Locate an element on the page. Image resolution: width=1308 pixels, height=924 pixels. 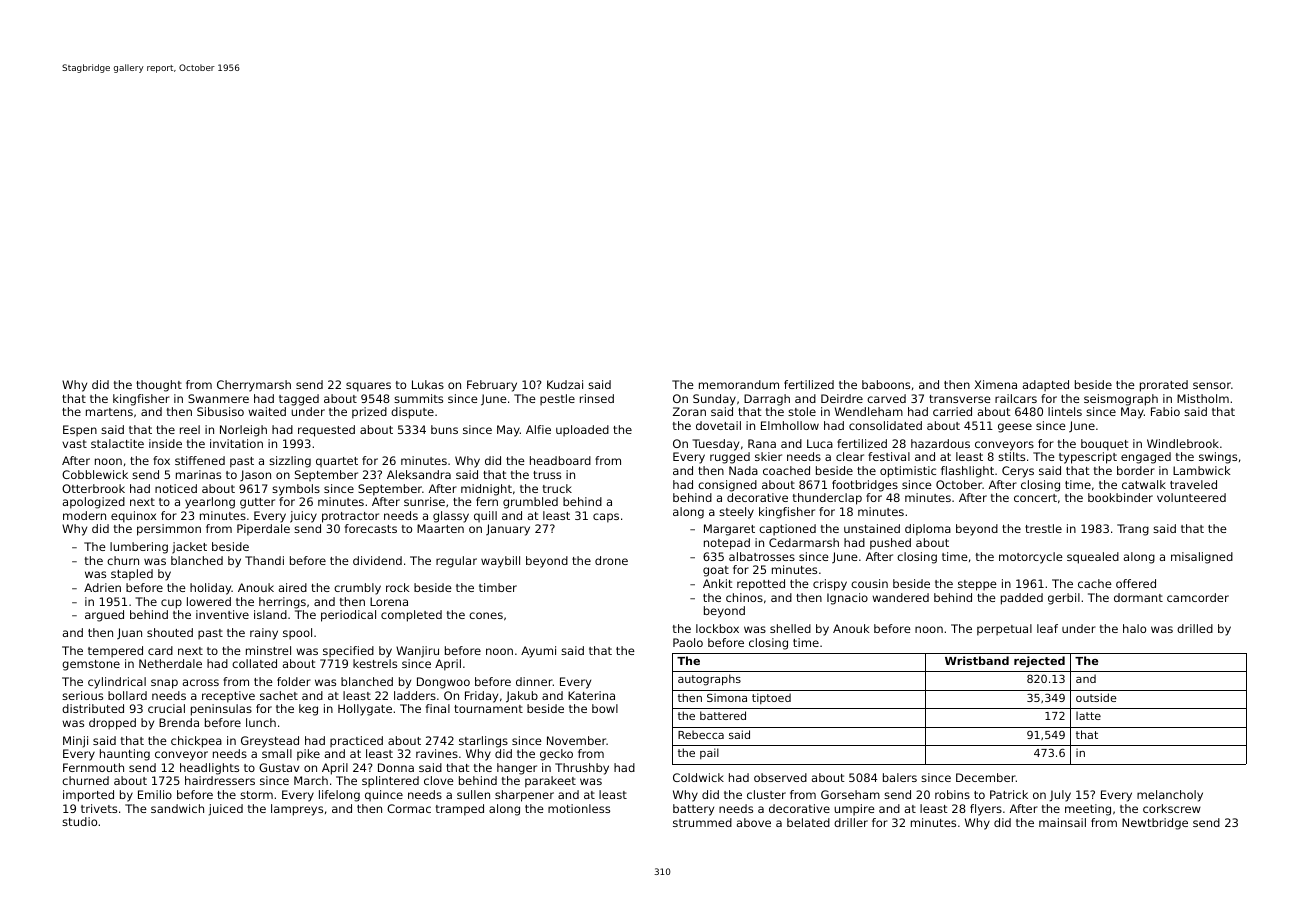
wandered is located at coordinates (900, 597).
